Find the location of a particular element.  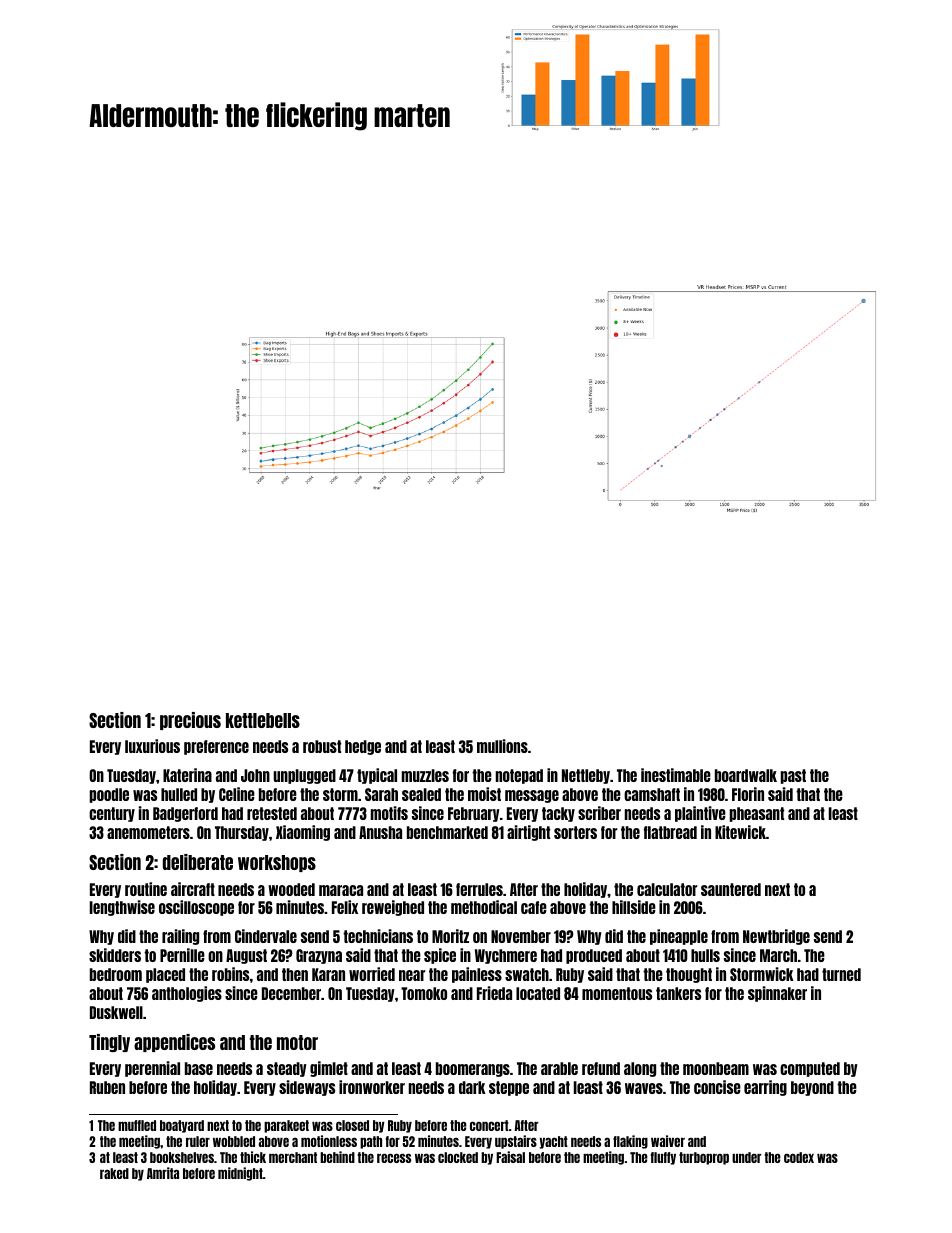

perennial is located at coordinates (152, 1069).
